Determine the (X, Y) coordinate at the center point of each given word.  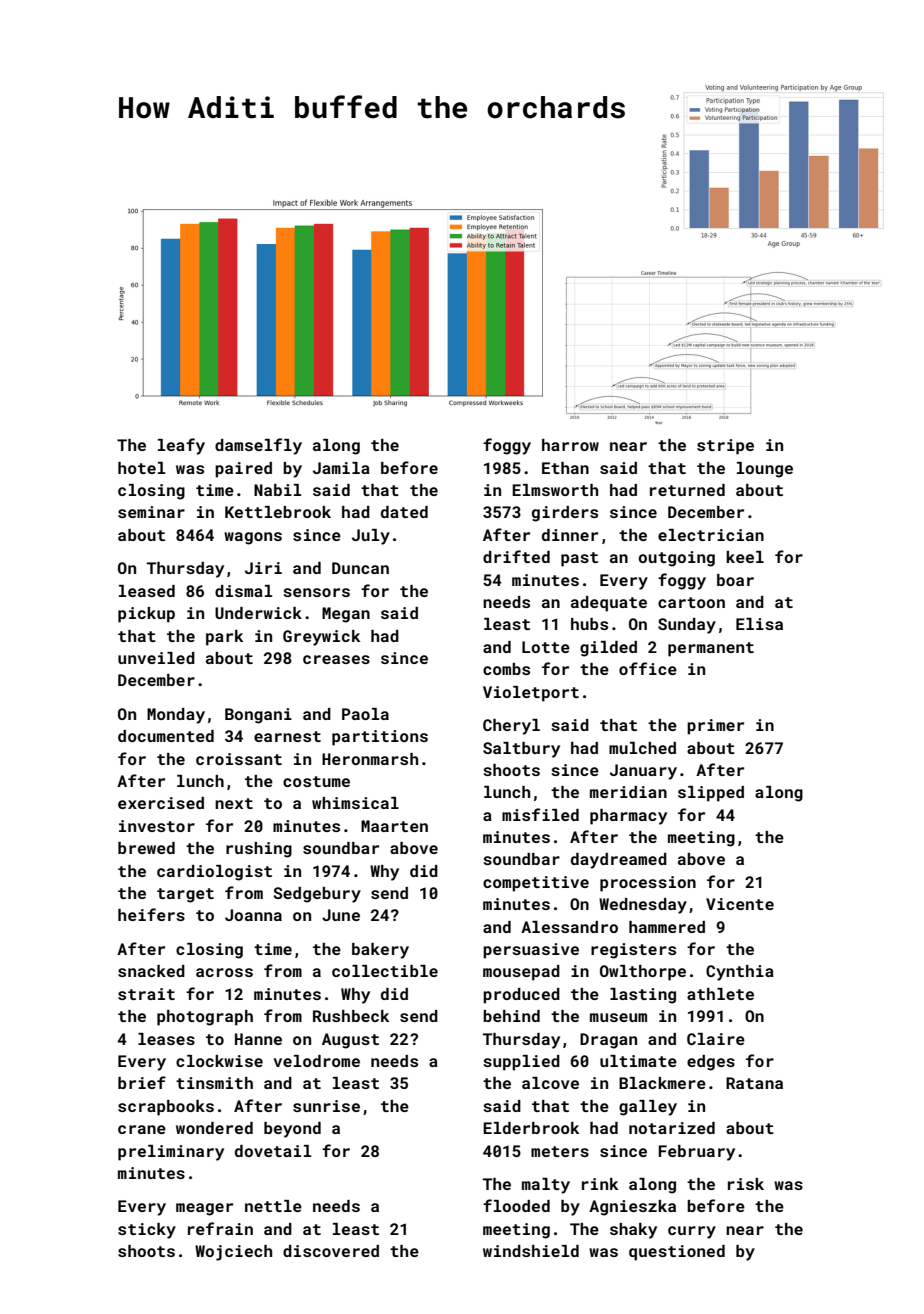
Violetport (531, 694)
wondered (214, 1128)
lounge (765, 470)
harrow (570, 445)
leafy (181, 446)
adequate (609, 604)
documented (166, 736)
